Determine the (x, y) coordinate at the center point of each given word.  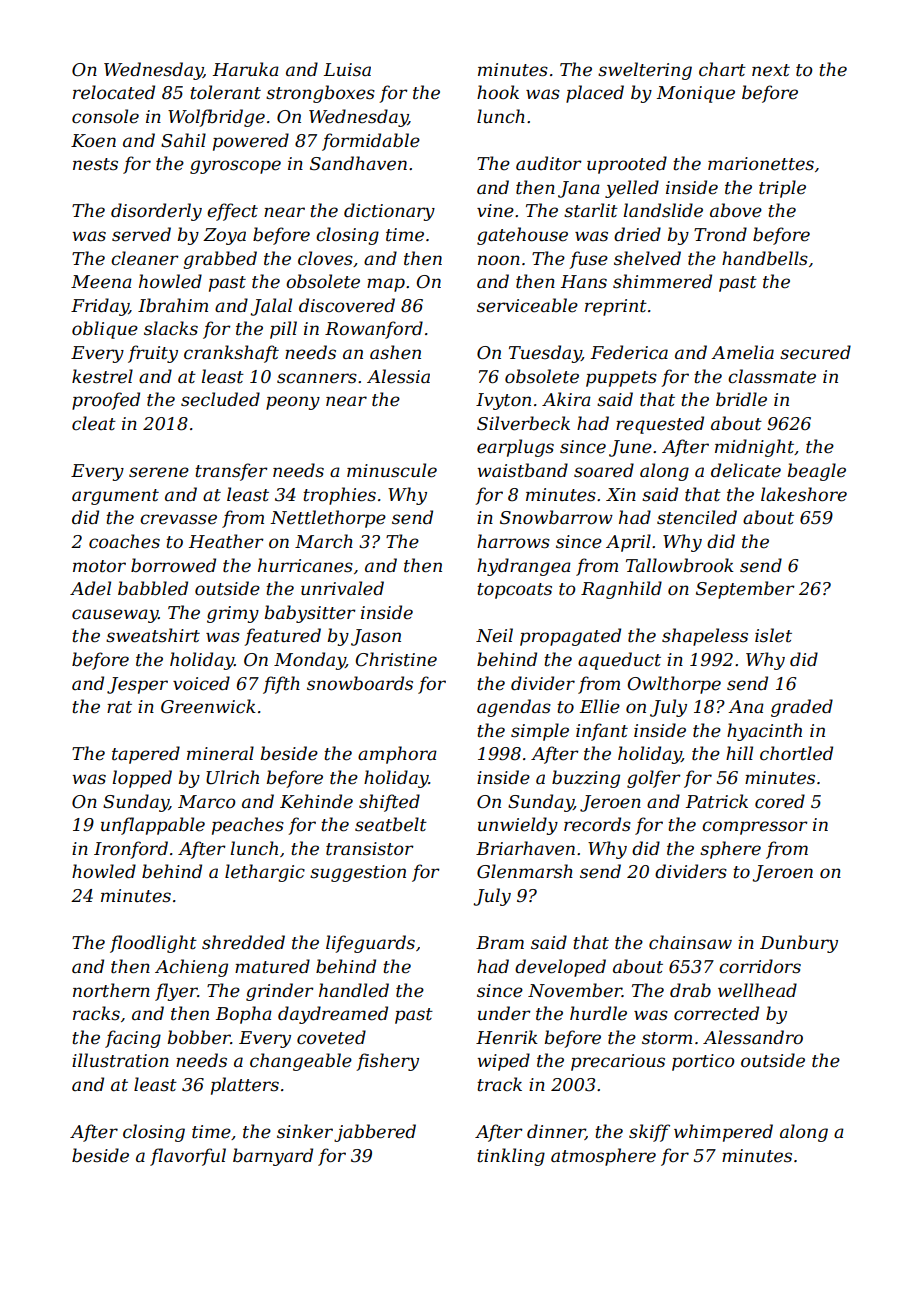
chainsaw (690, 942)
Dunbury (799, 944)
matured (272, 966)
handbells (765, 258)
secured (815, 352)
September (745, 590)
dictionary (389, 212)
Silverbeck (523, 423)
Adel (90, 588)
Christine (396, 659)
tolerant (225, 92)
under (504, 1013)
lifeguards (370, 944)
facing (133, 1039)
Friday (100, 307)
